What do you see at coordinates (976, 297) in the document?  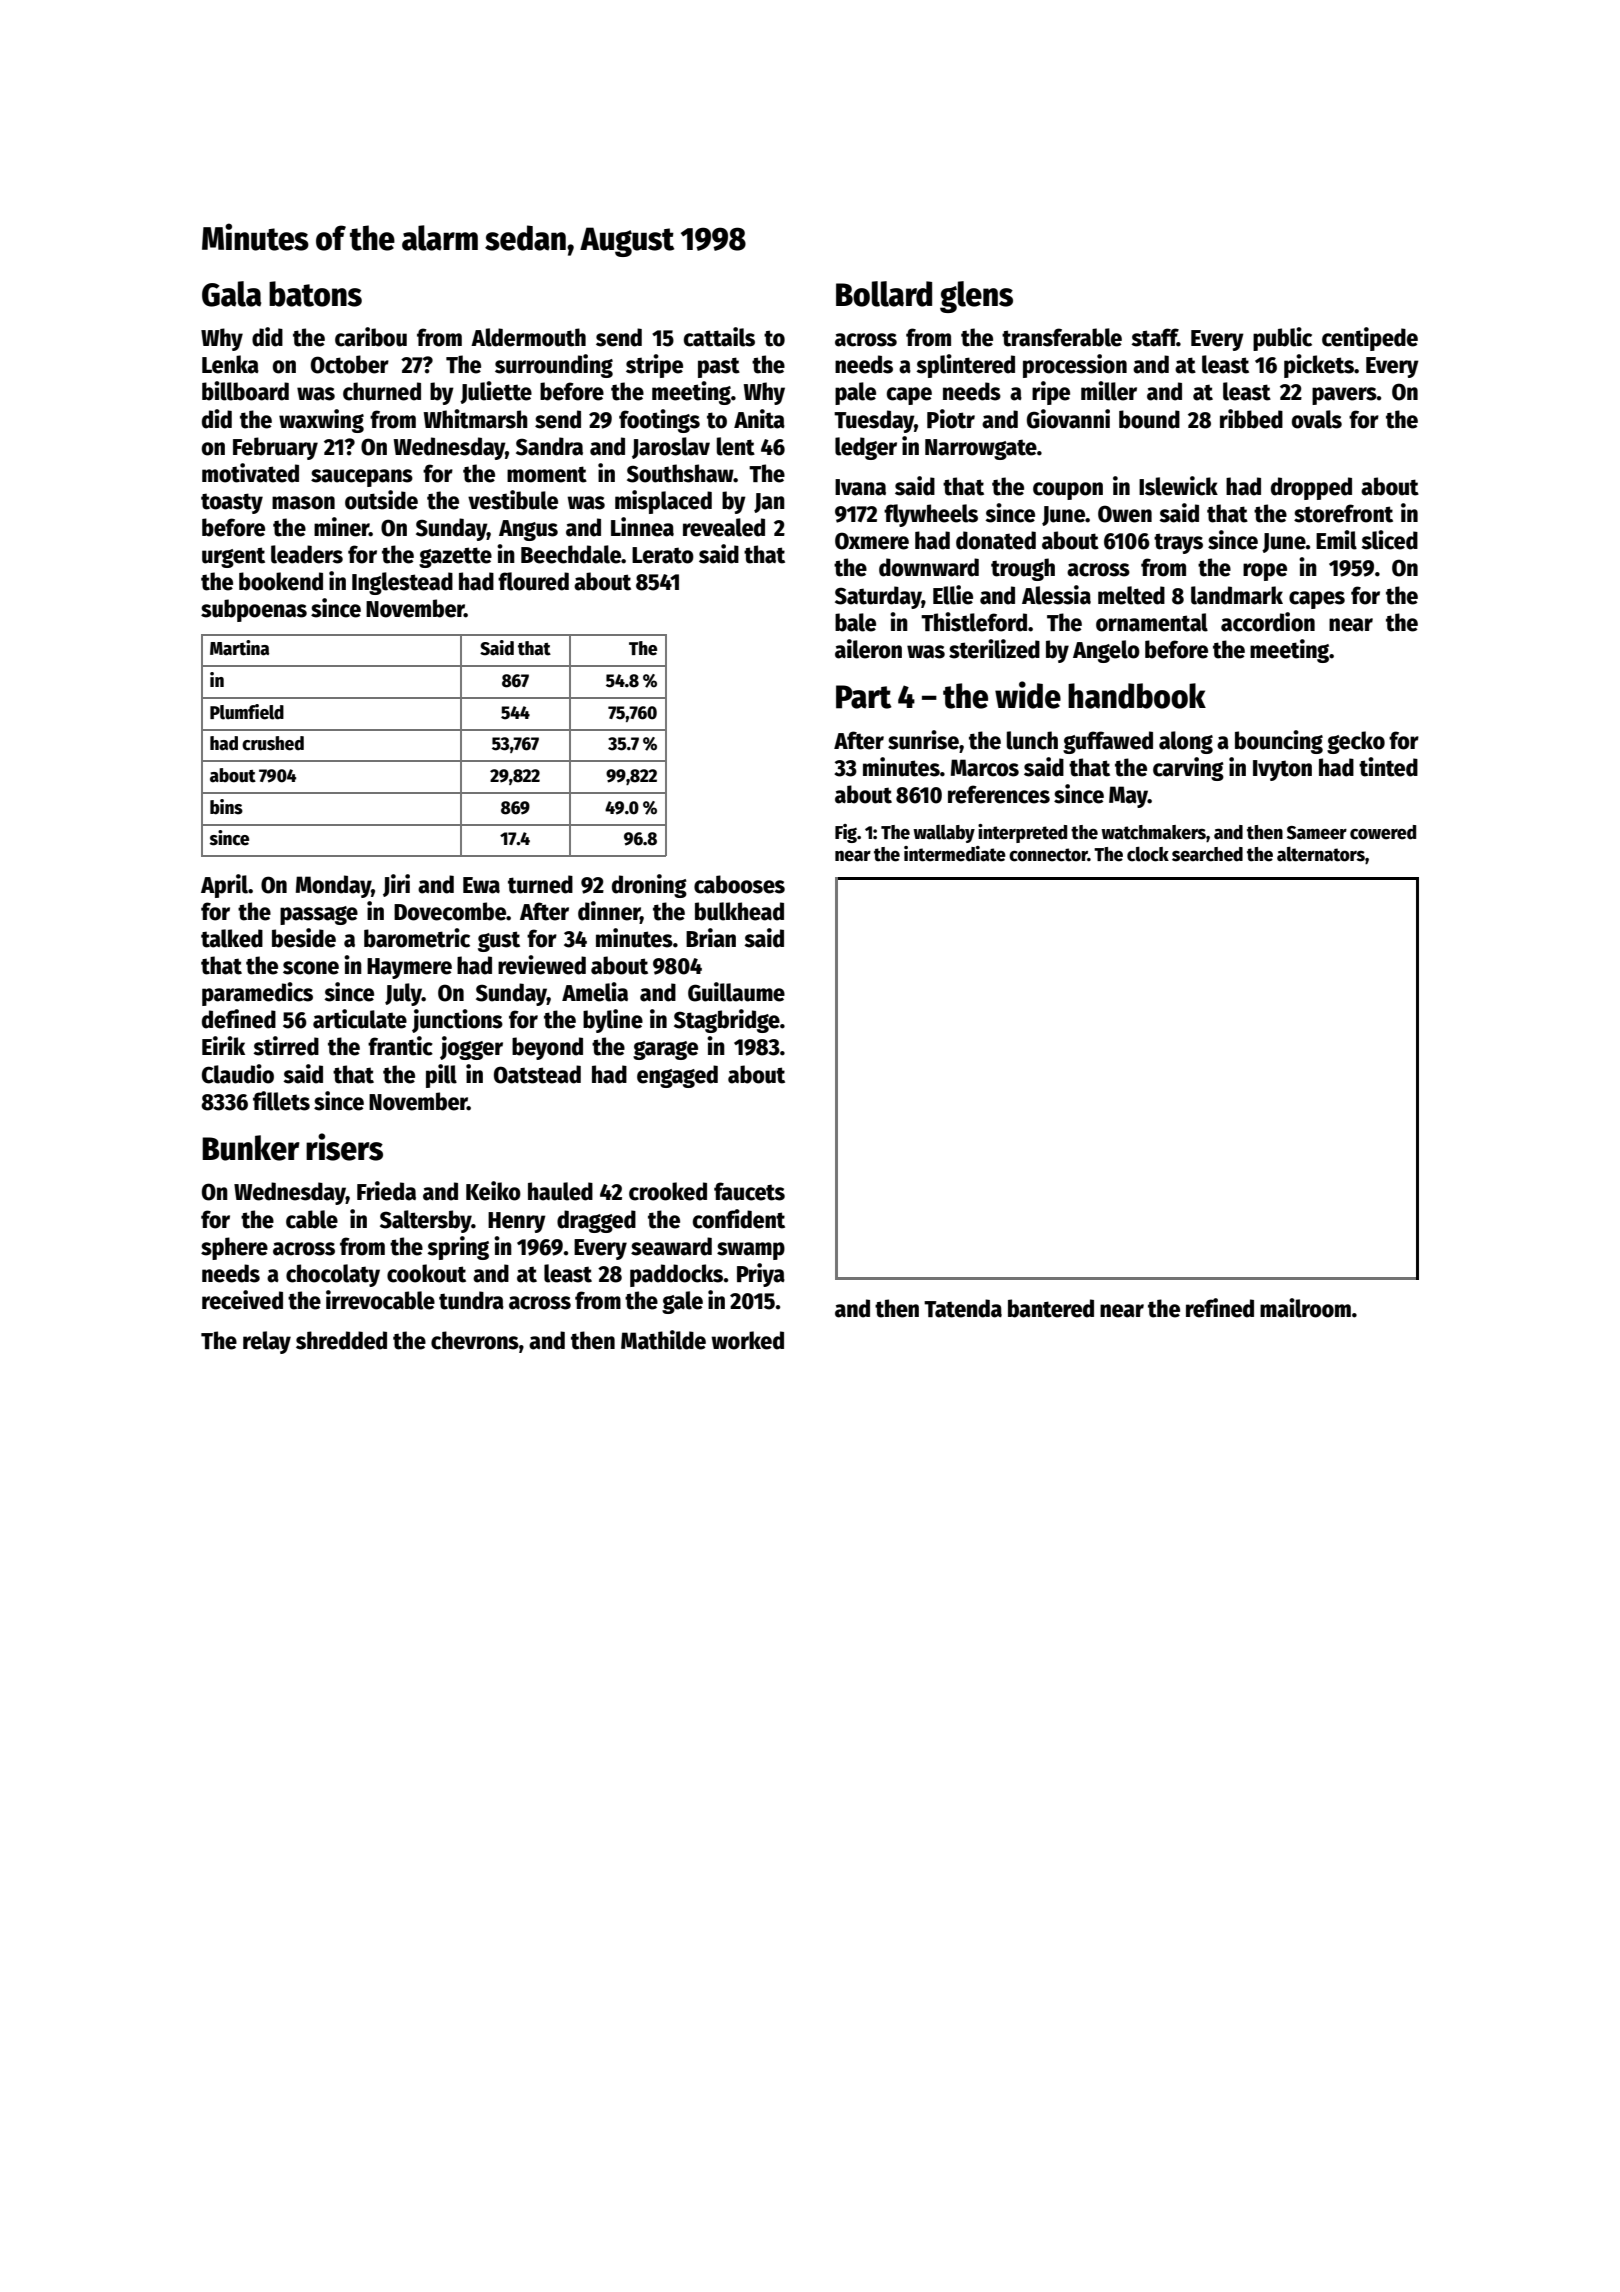 I see `glens` at bounding box center [976, 297].
